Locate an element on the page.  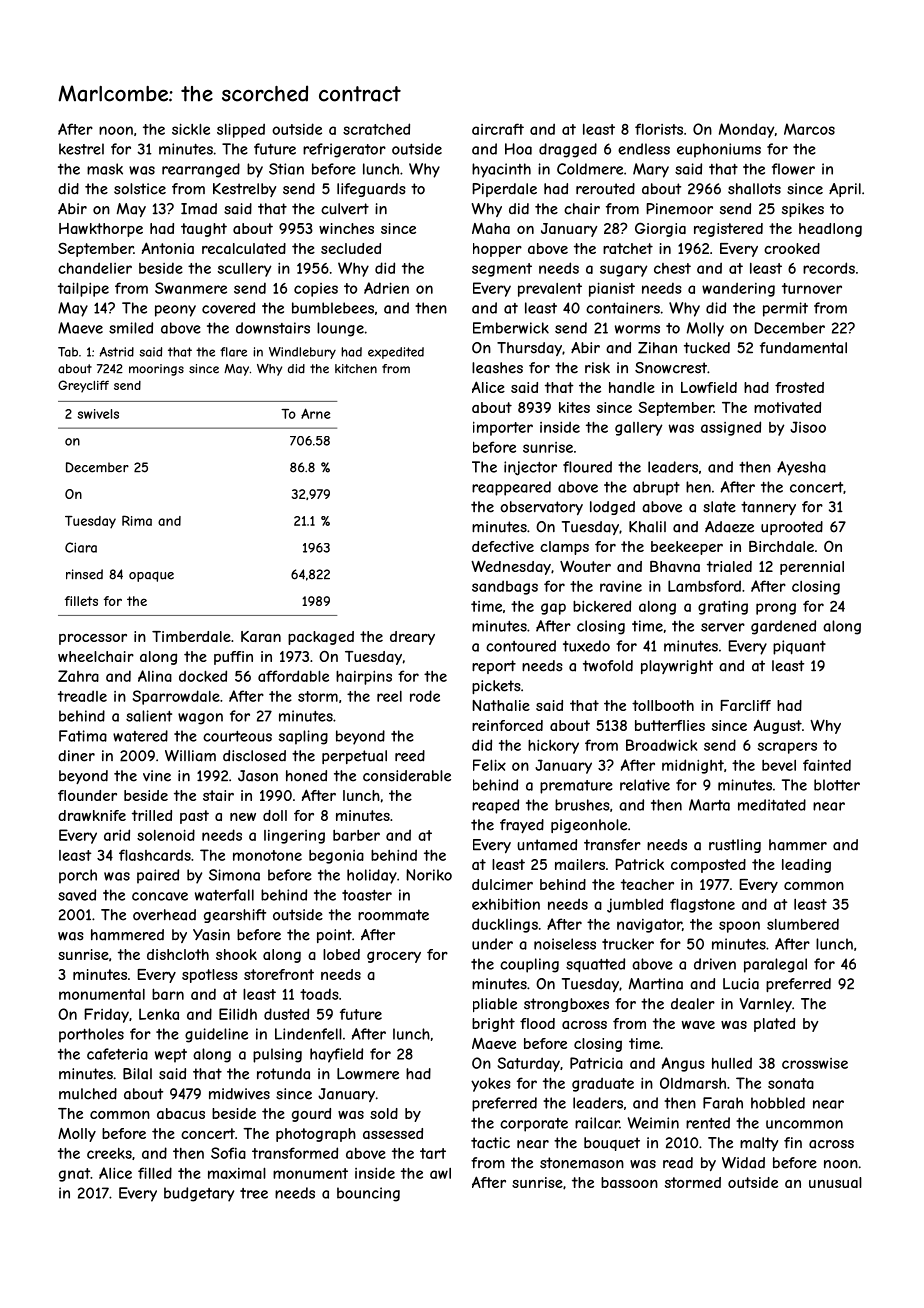
playwright is located at coordinates (677, 667).
